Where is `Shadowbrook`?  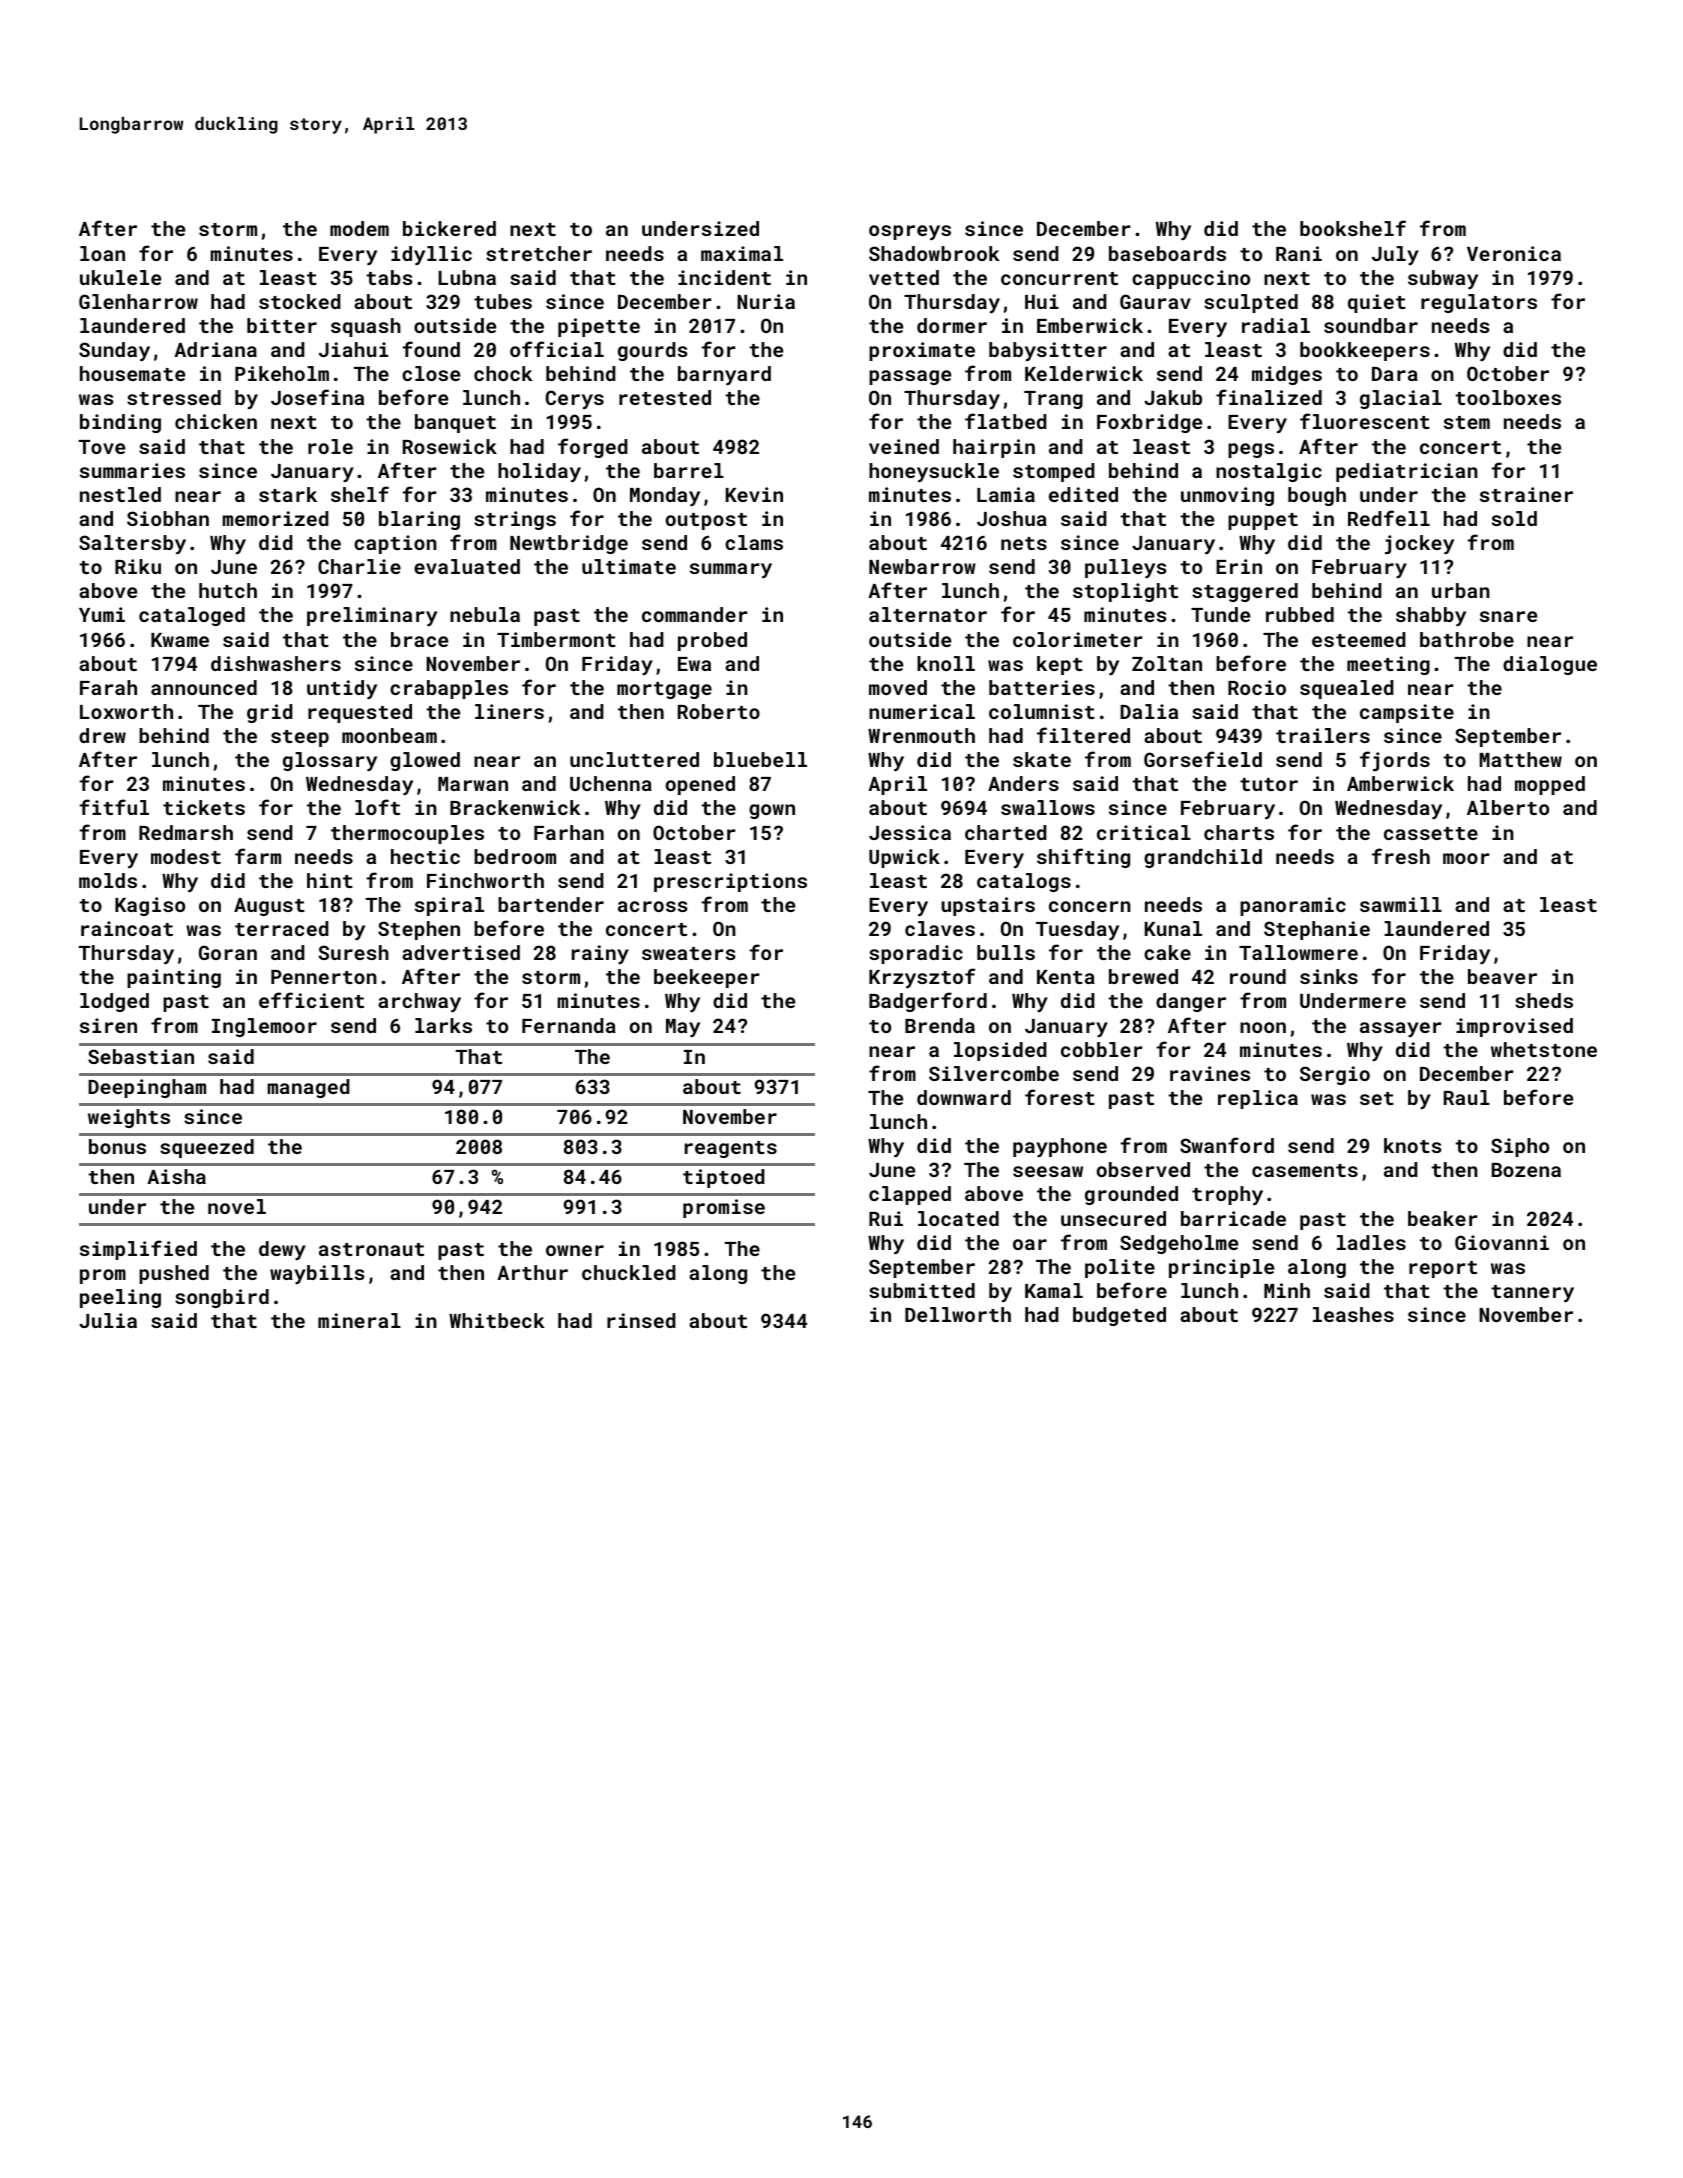 Shadowbrook is located at coordinates (934, 253).
